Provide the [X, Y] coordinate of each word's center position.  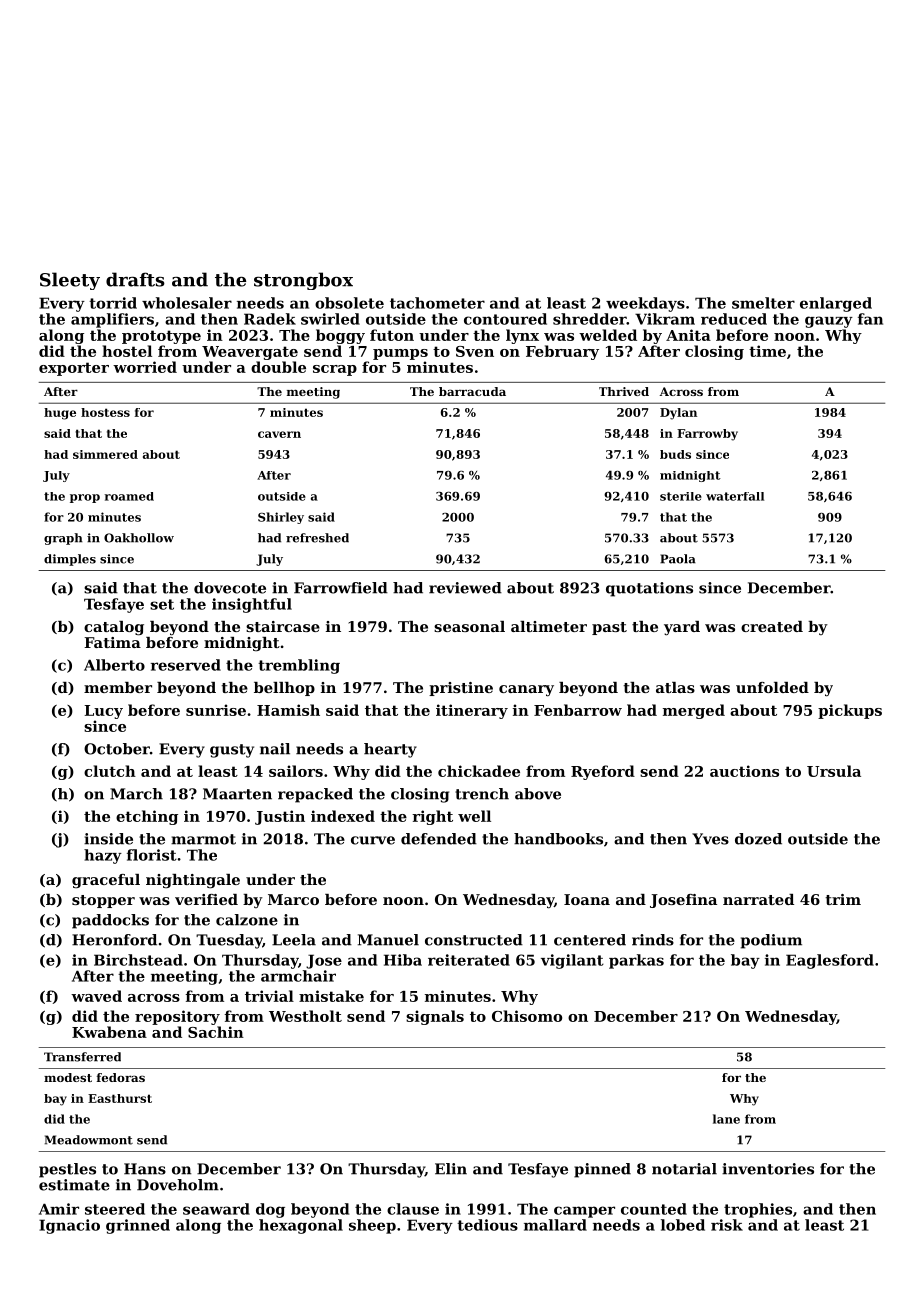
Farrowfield [341, 588]
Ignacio [69, 1226]
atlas [675, 687]
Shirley [281, 518]
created [772, 626]
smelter [763, 303]
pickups [850, 711]
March [136, 794]
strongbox [303, 281]
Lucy [103, 712]
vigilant [572, 961]
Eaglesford [830, 961]
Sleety [70, 281]
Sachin [216, 1032]
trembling [299, 666]
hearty [390, 750]
